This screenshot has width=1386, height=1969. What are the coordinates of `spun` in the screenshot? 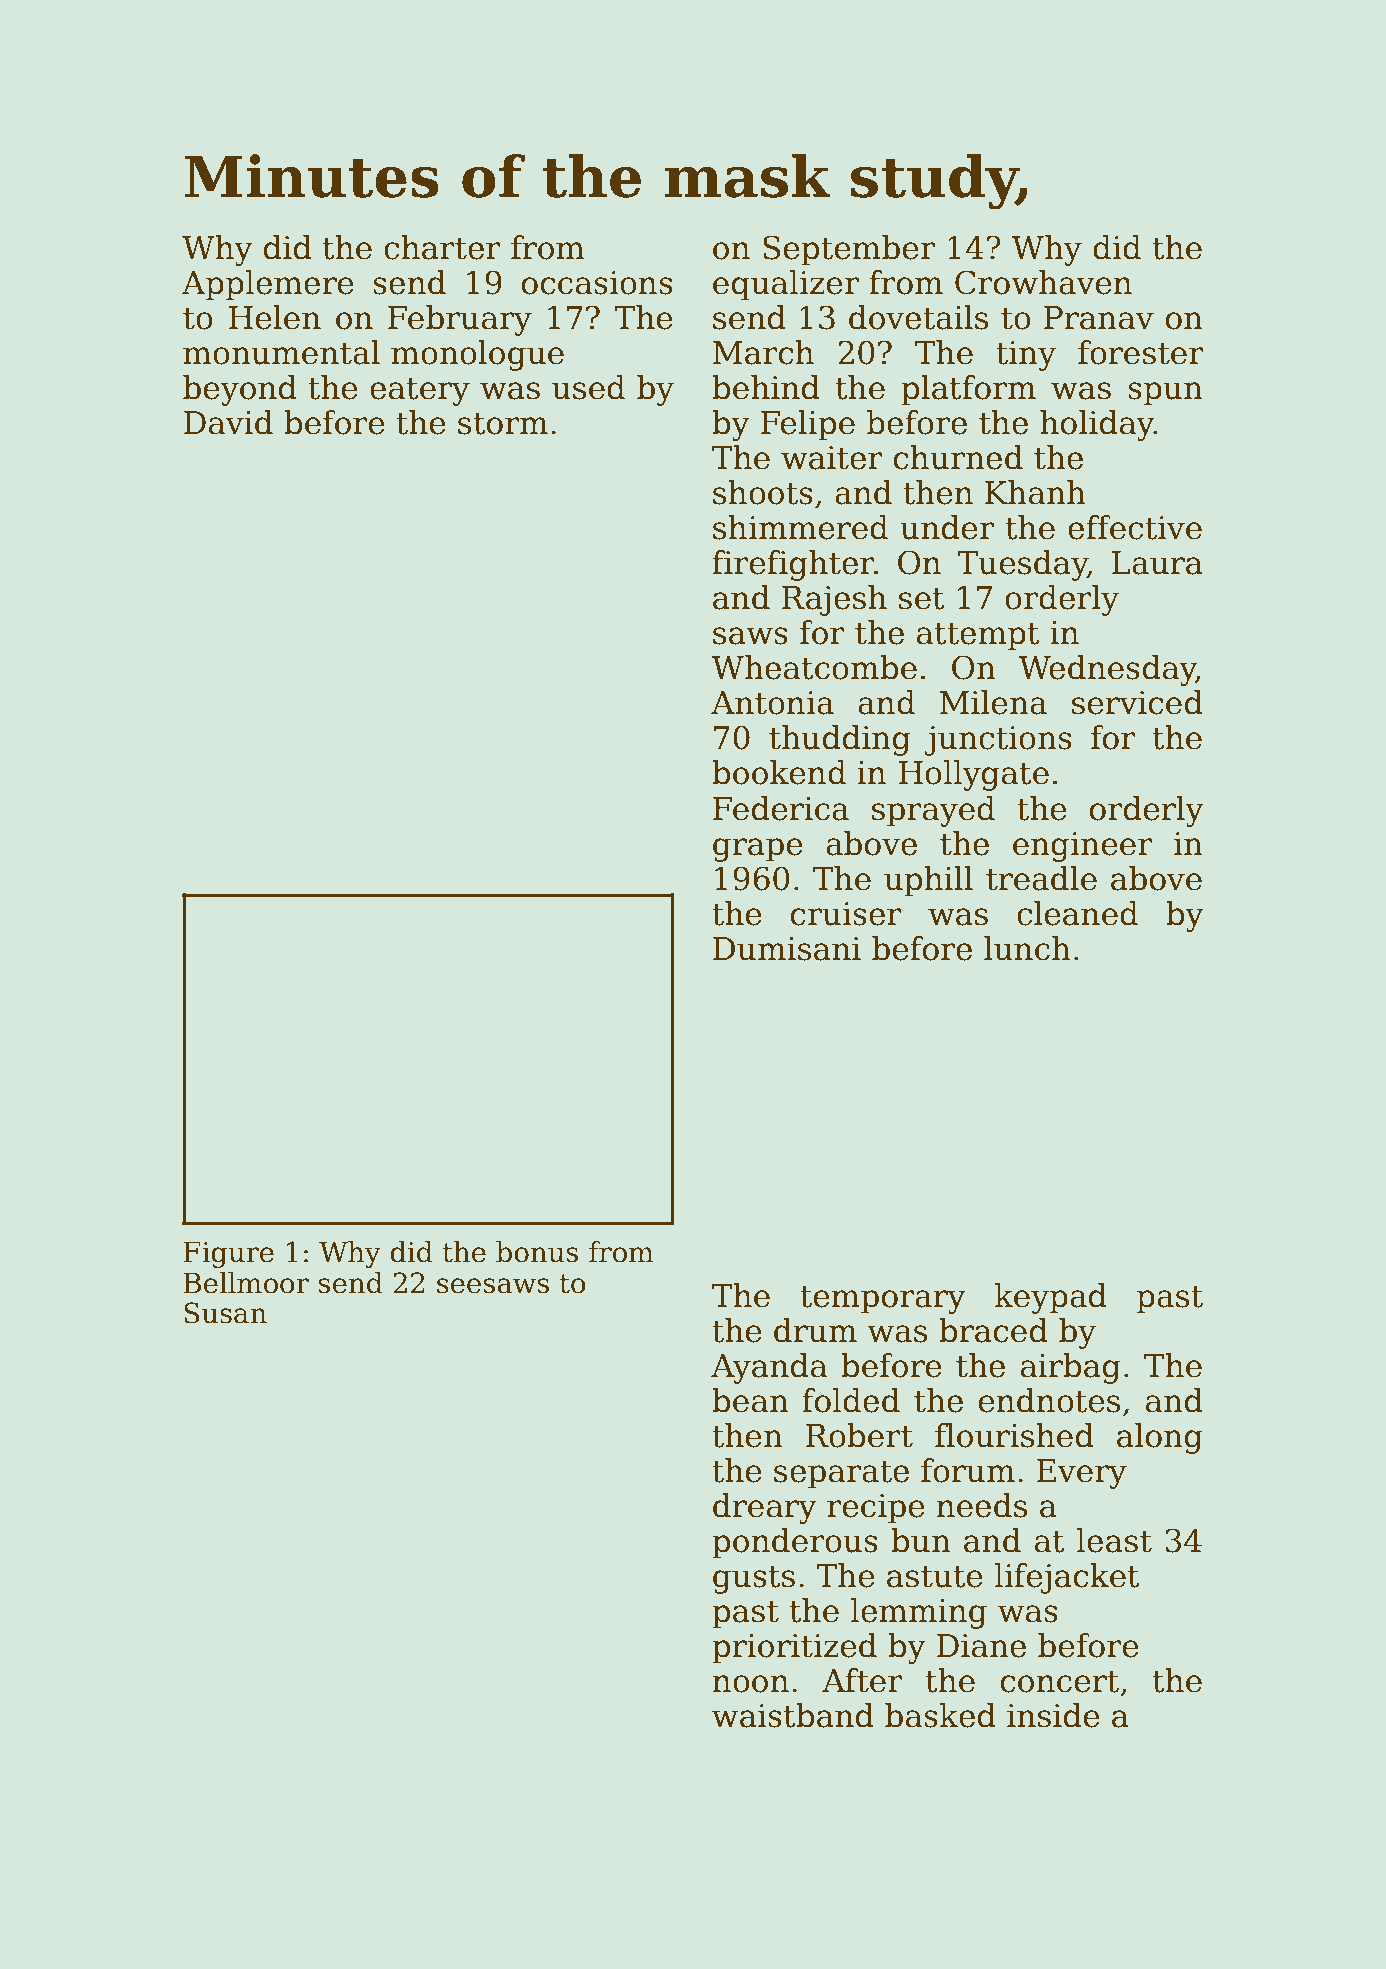 It's located at (1165, 394).
